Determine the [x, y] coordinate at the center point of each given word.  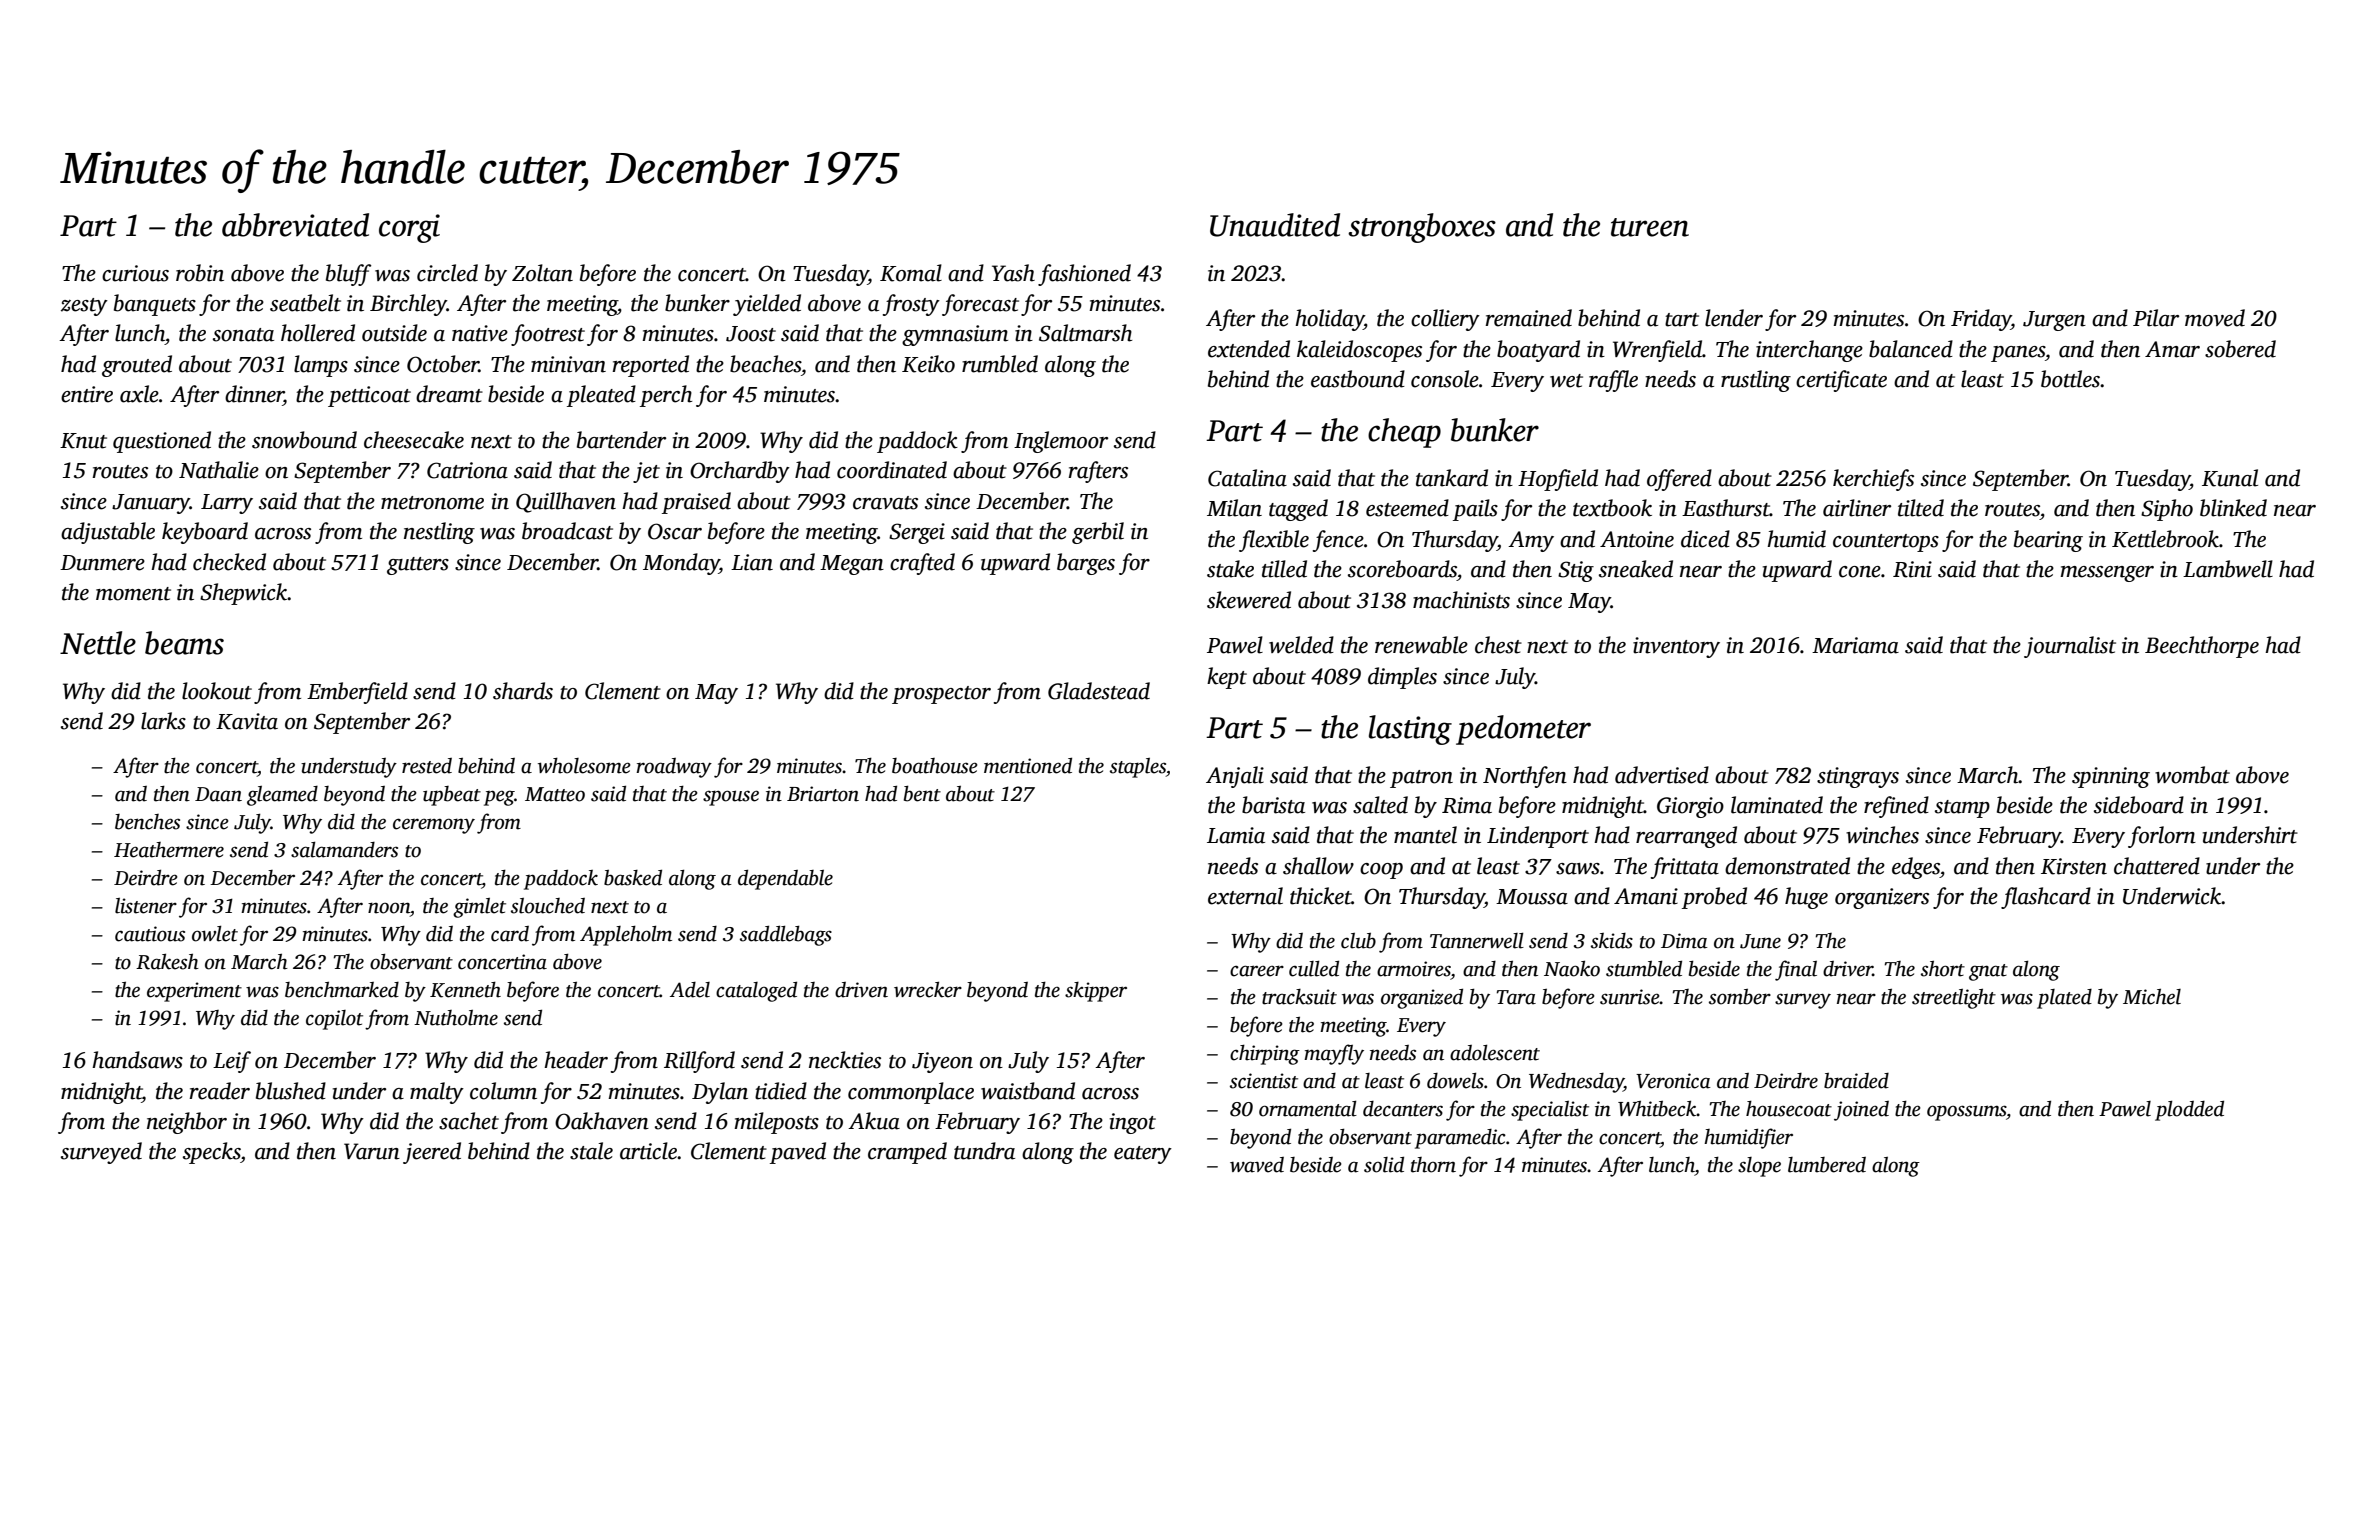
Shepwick [244, 594]
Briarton [823, 794]
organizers [1882, 898]
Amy [1531, 541]
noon [389, 908]
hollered [318, 333]
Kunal [2230, 478]
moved [2215, 318]
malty [437, 1093]
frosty [911, 305]
